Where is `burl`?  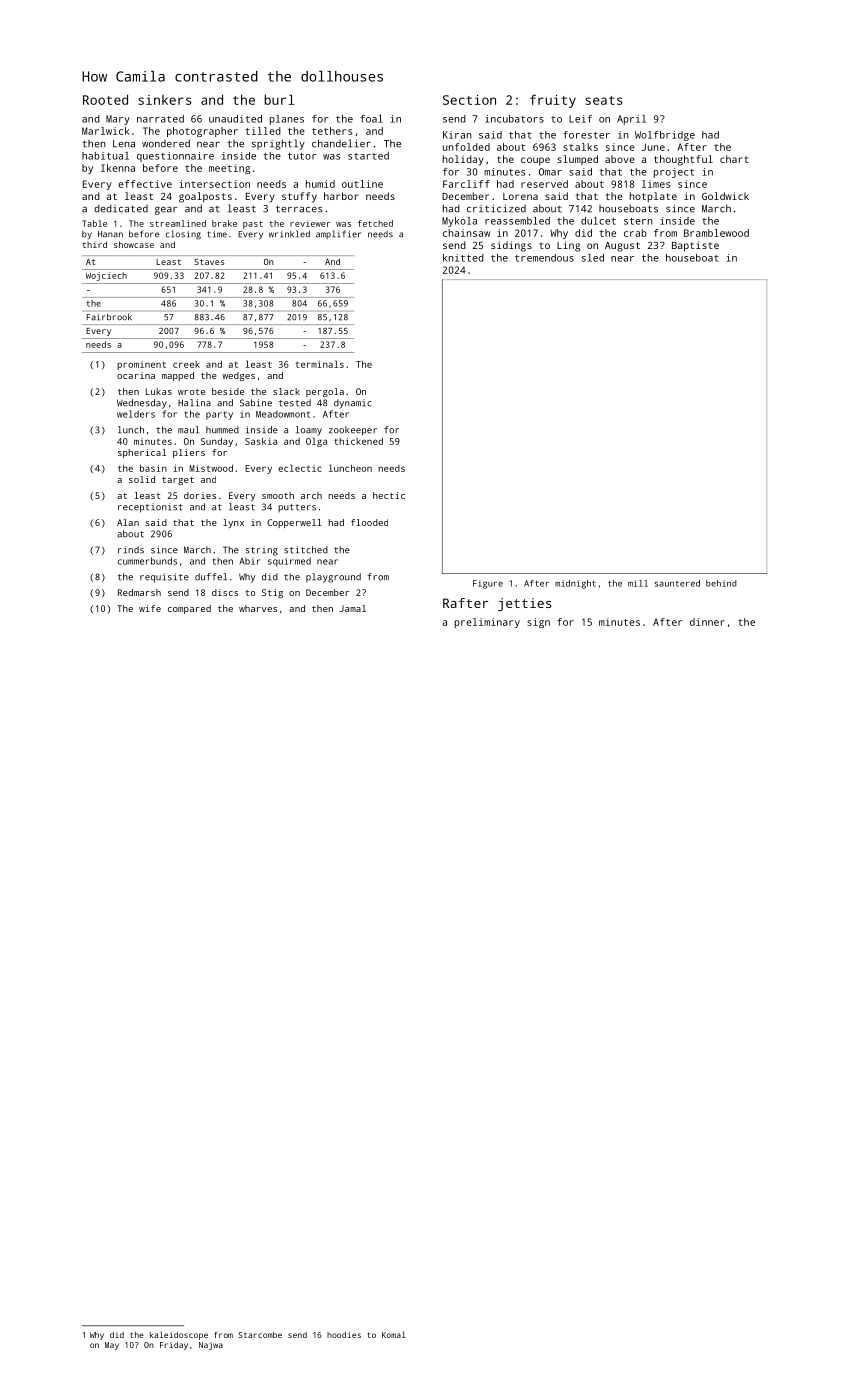 burl is located at coordinates (280, 99).
